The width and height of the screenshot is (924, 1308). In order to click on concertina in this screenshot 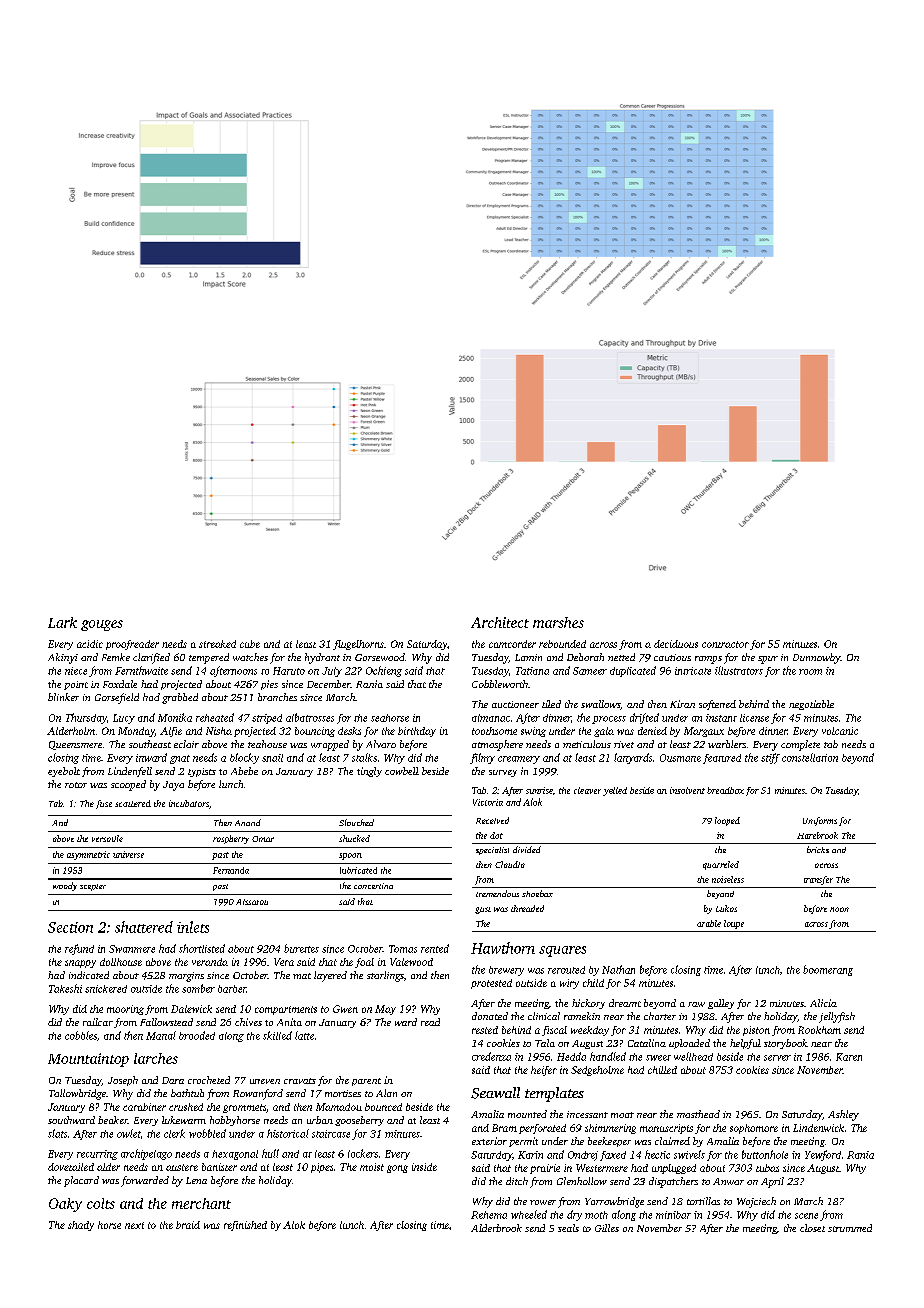, I will do `click(373, 886)`.
